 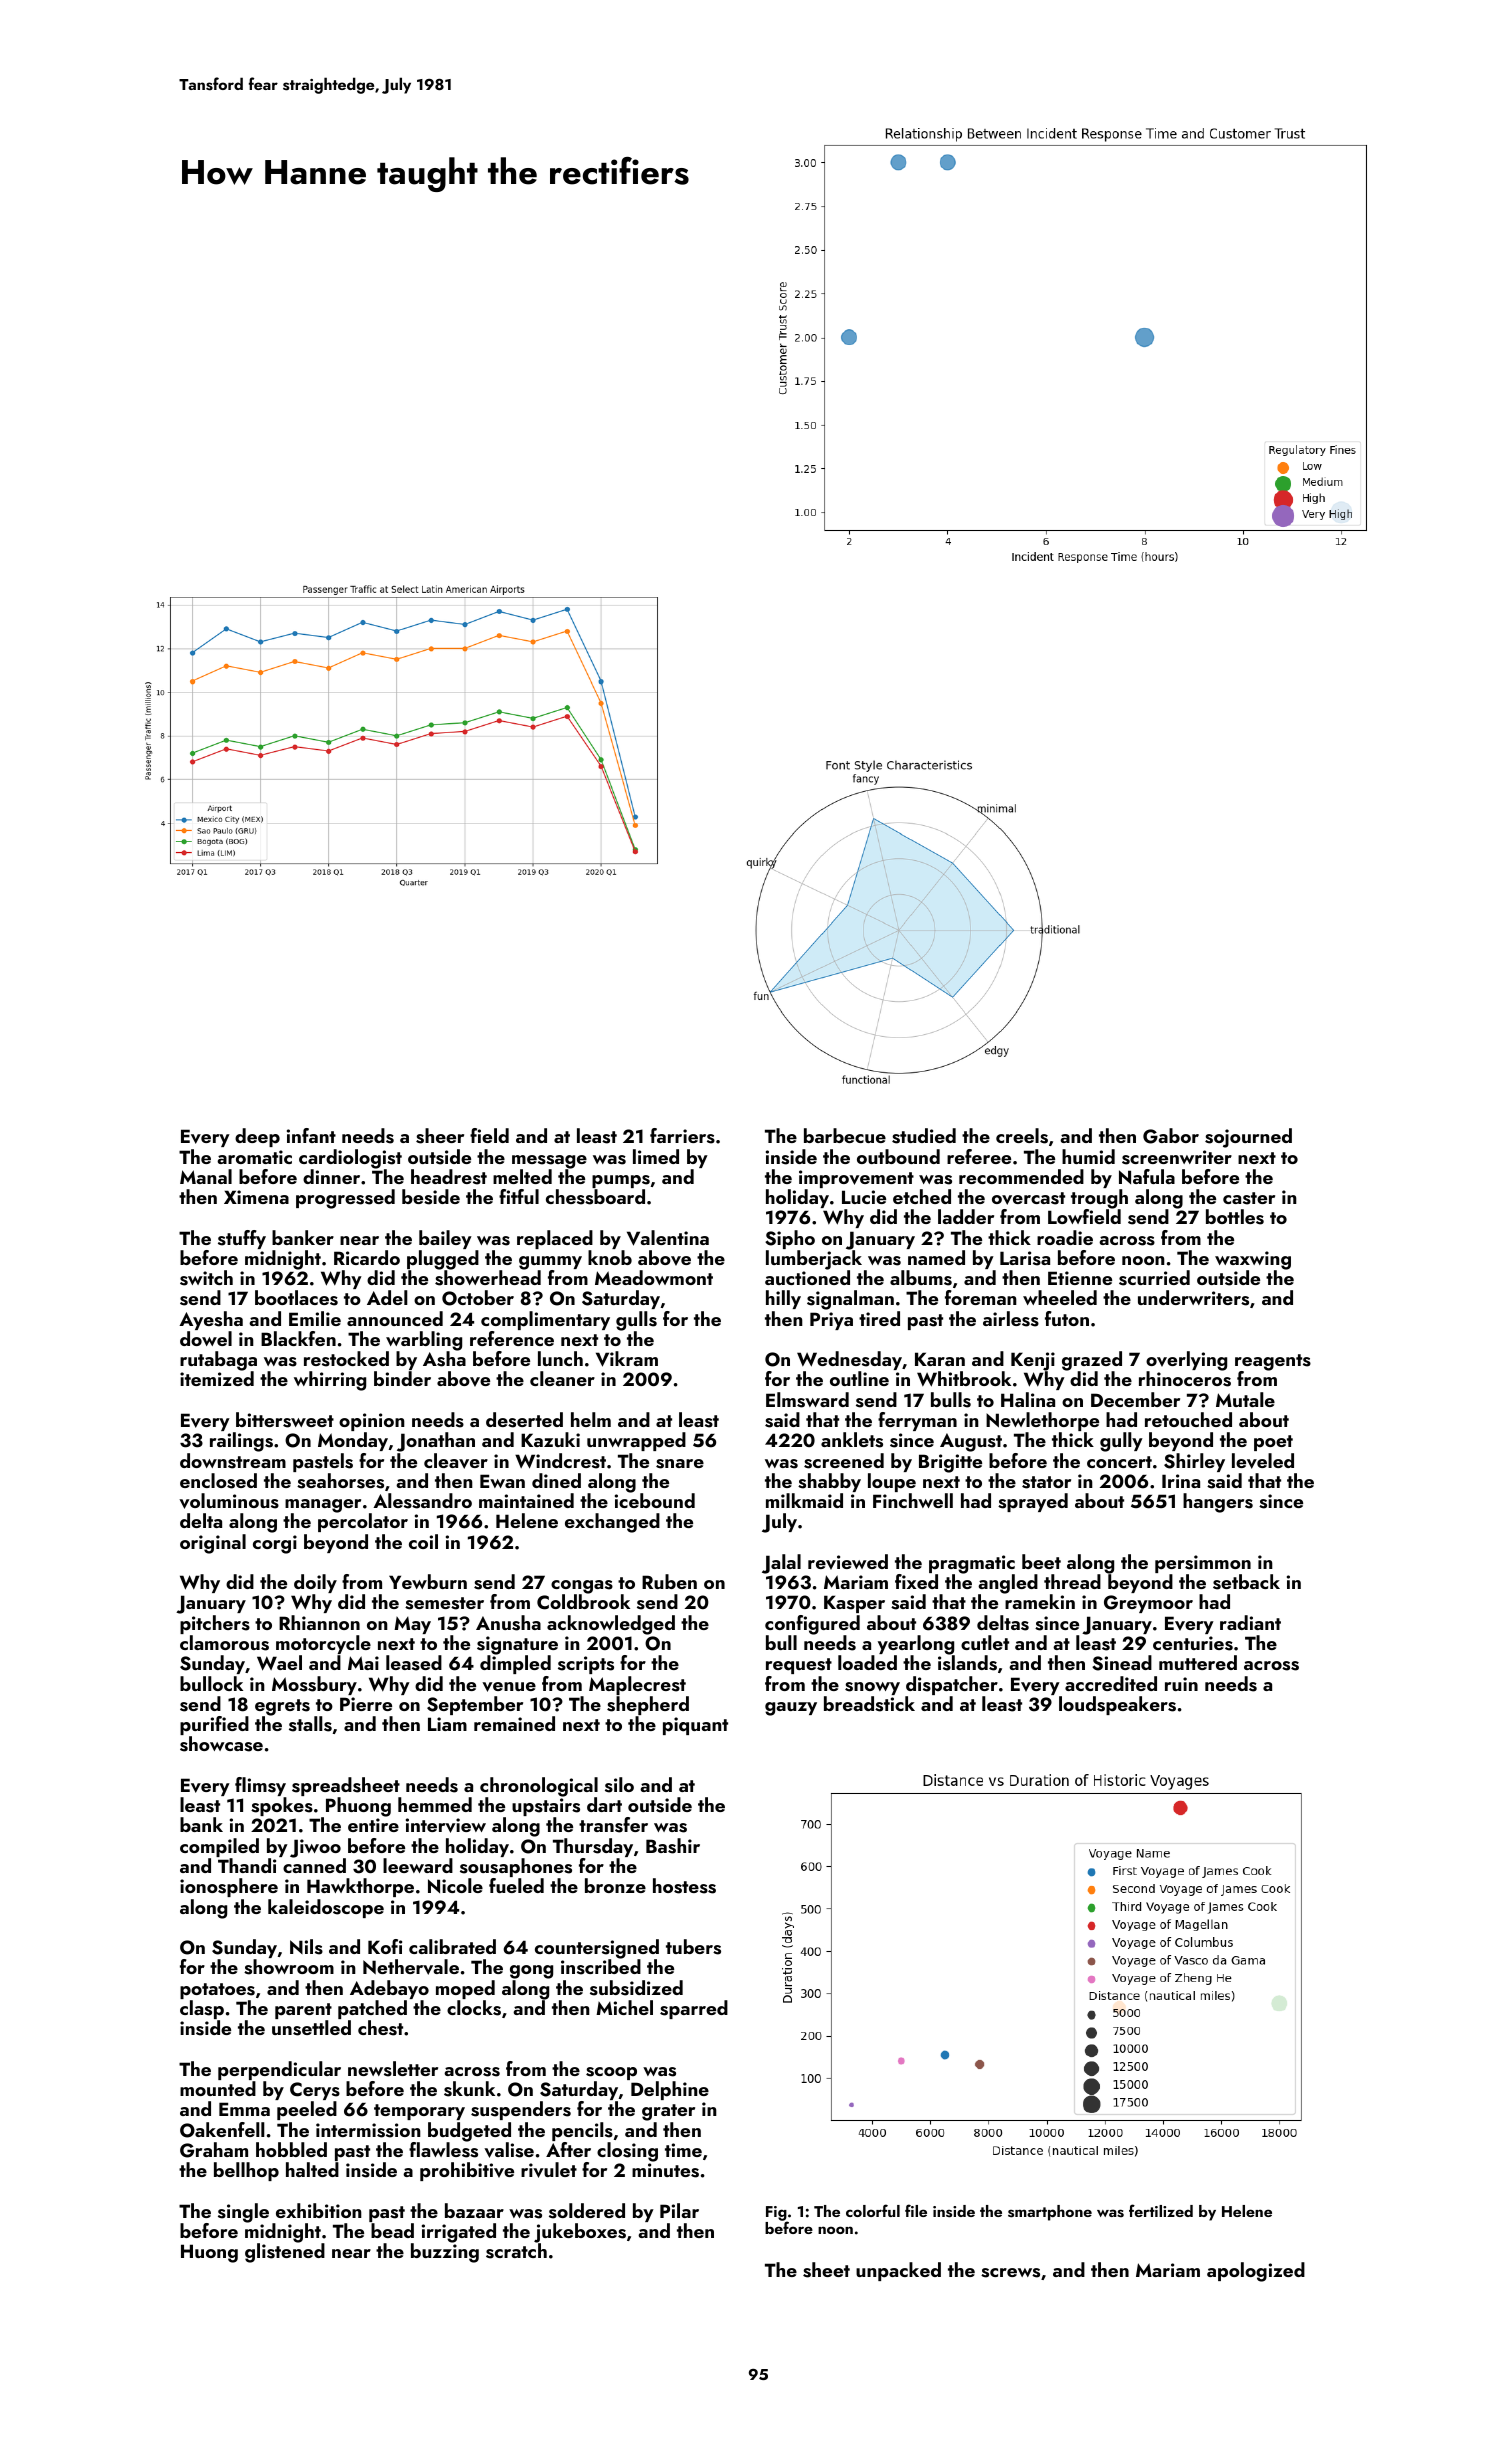 What do you see at coordinates (591, 1419) in the document?
I see `helm` at bounding box center [591, 1419].
